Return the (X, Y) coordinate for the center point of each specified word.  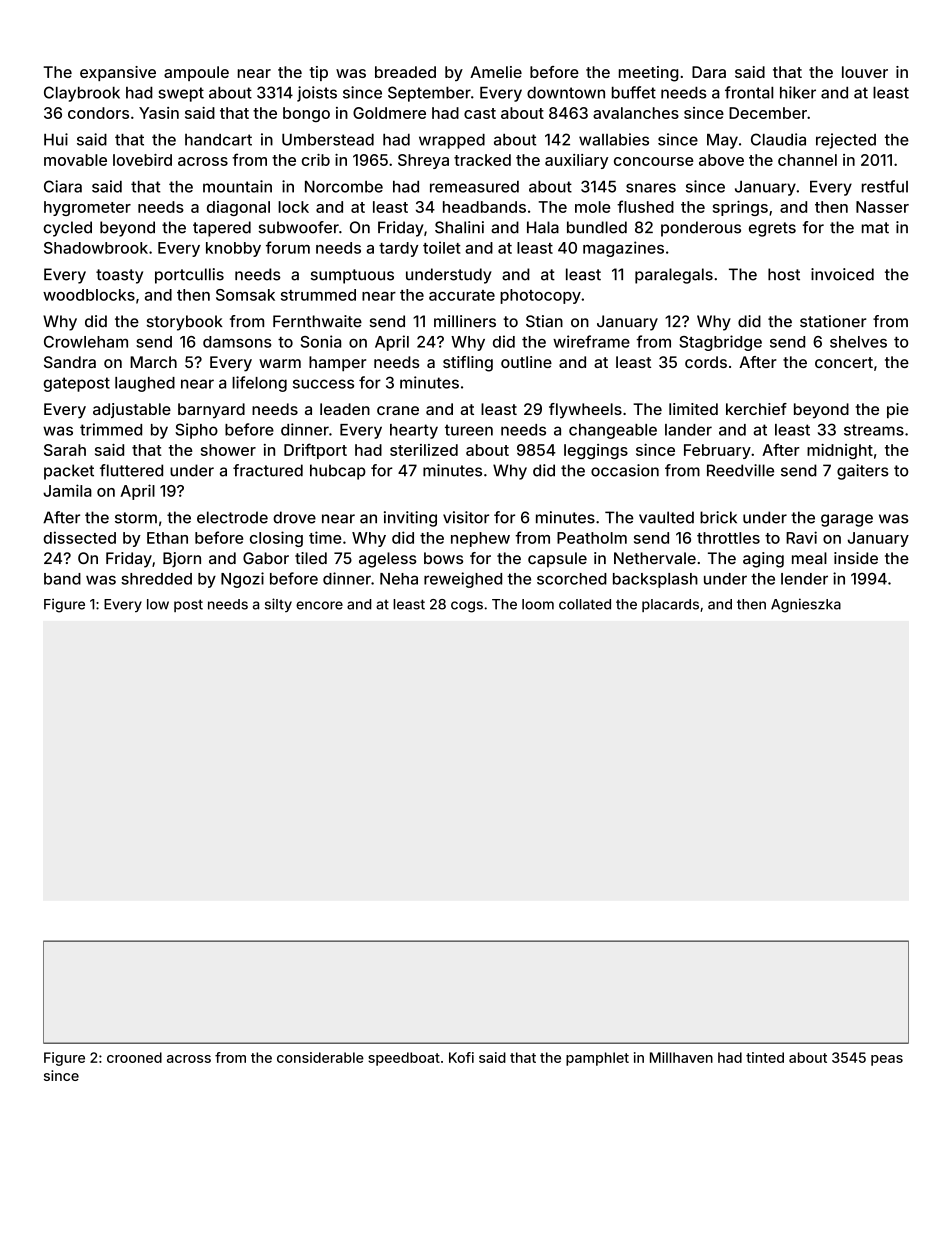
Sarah (65, 450)
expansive (118, 73)
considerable (320, 1057)
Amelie (496, 72)
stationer (833, 321)
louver (865, 72)
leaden (345, 409)
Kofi (461, 1057)
